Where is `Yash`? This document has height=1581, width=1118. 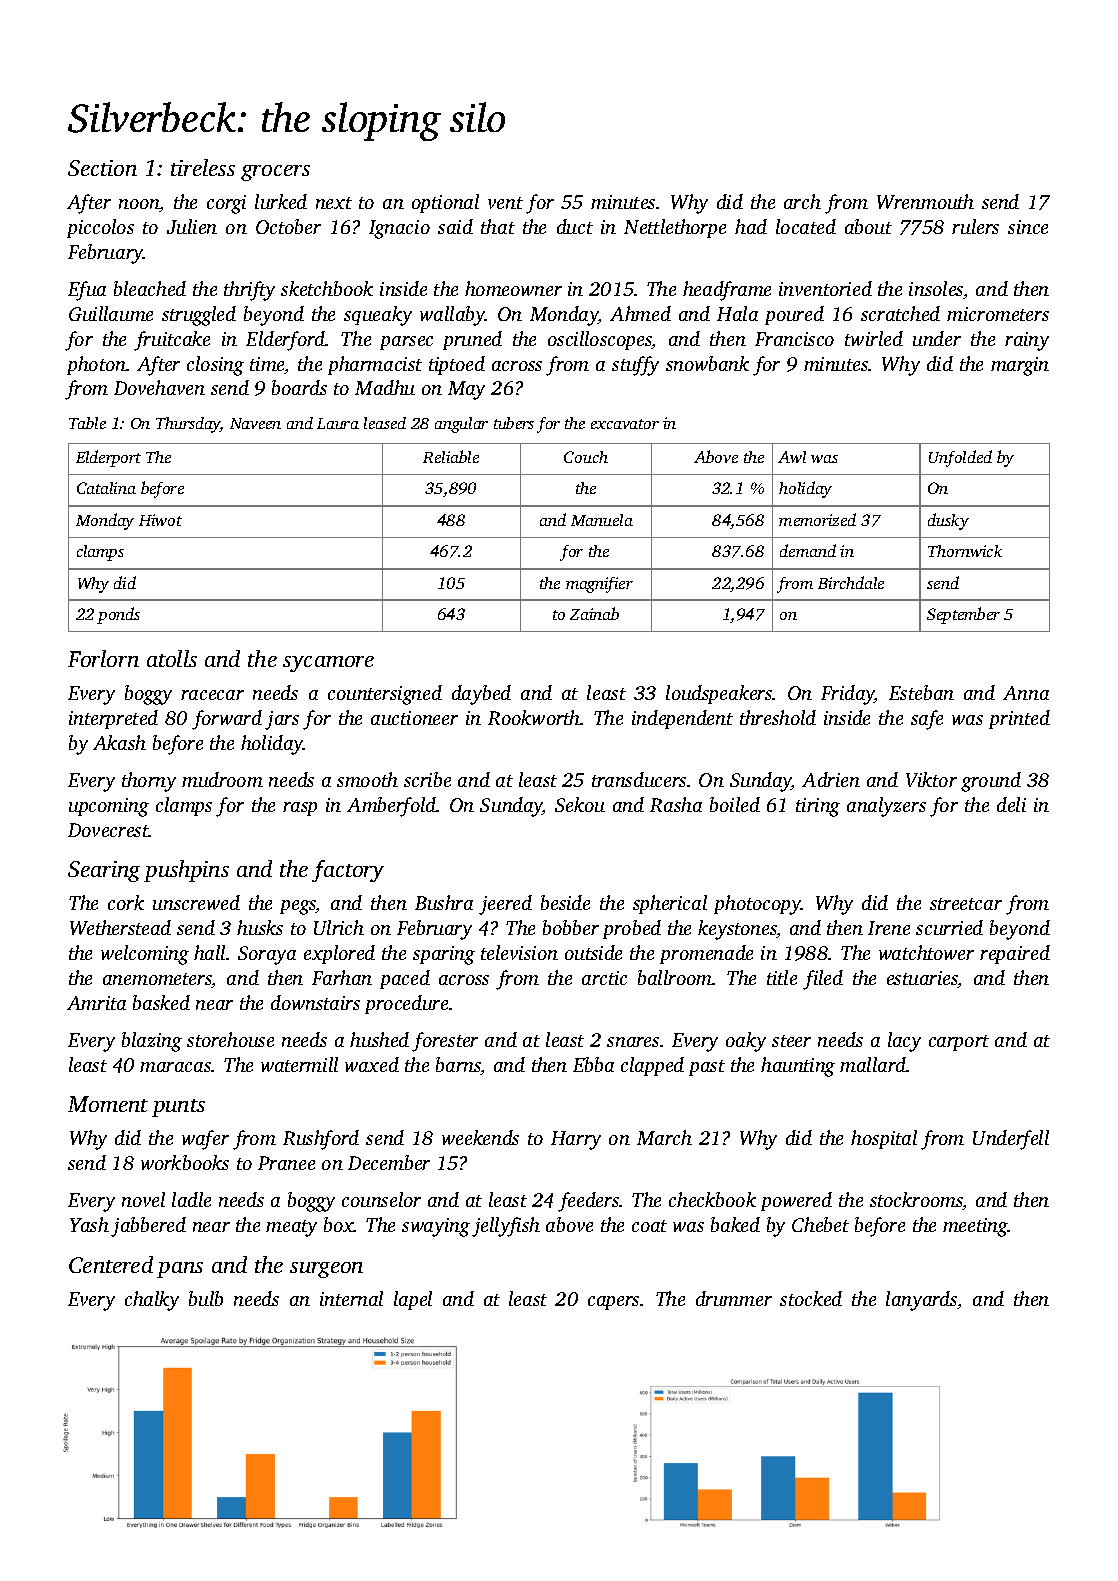
Yash is located at coordinates (89, 1224).
